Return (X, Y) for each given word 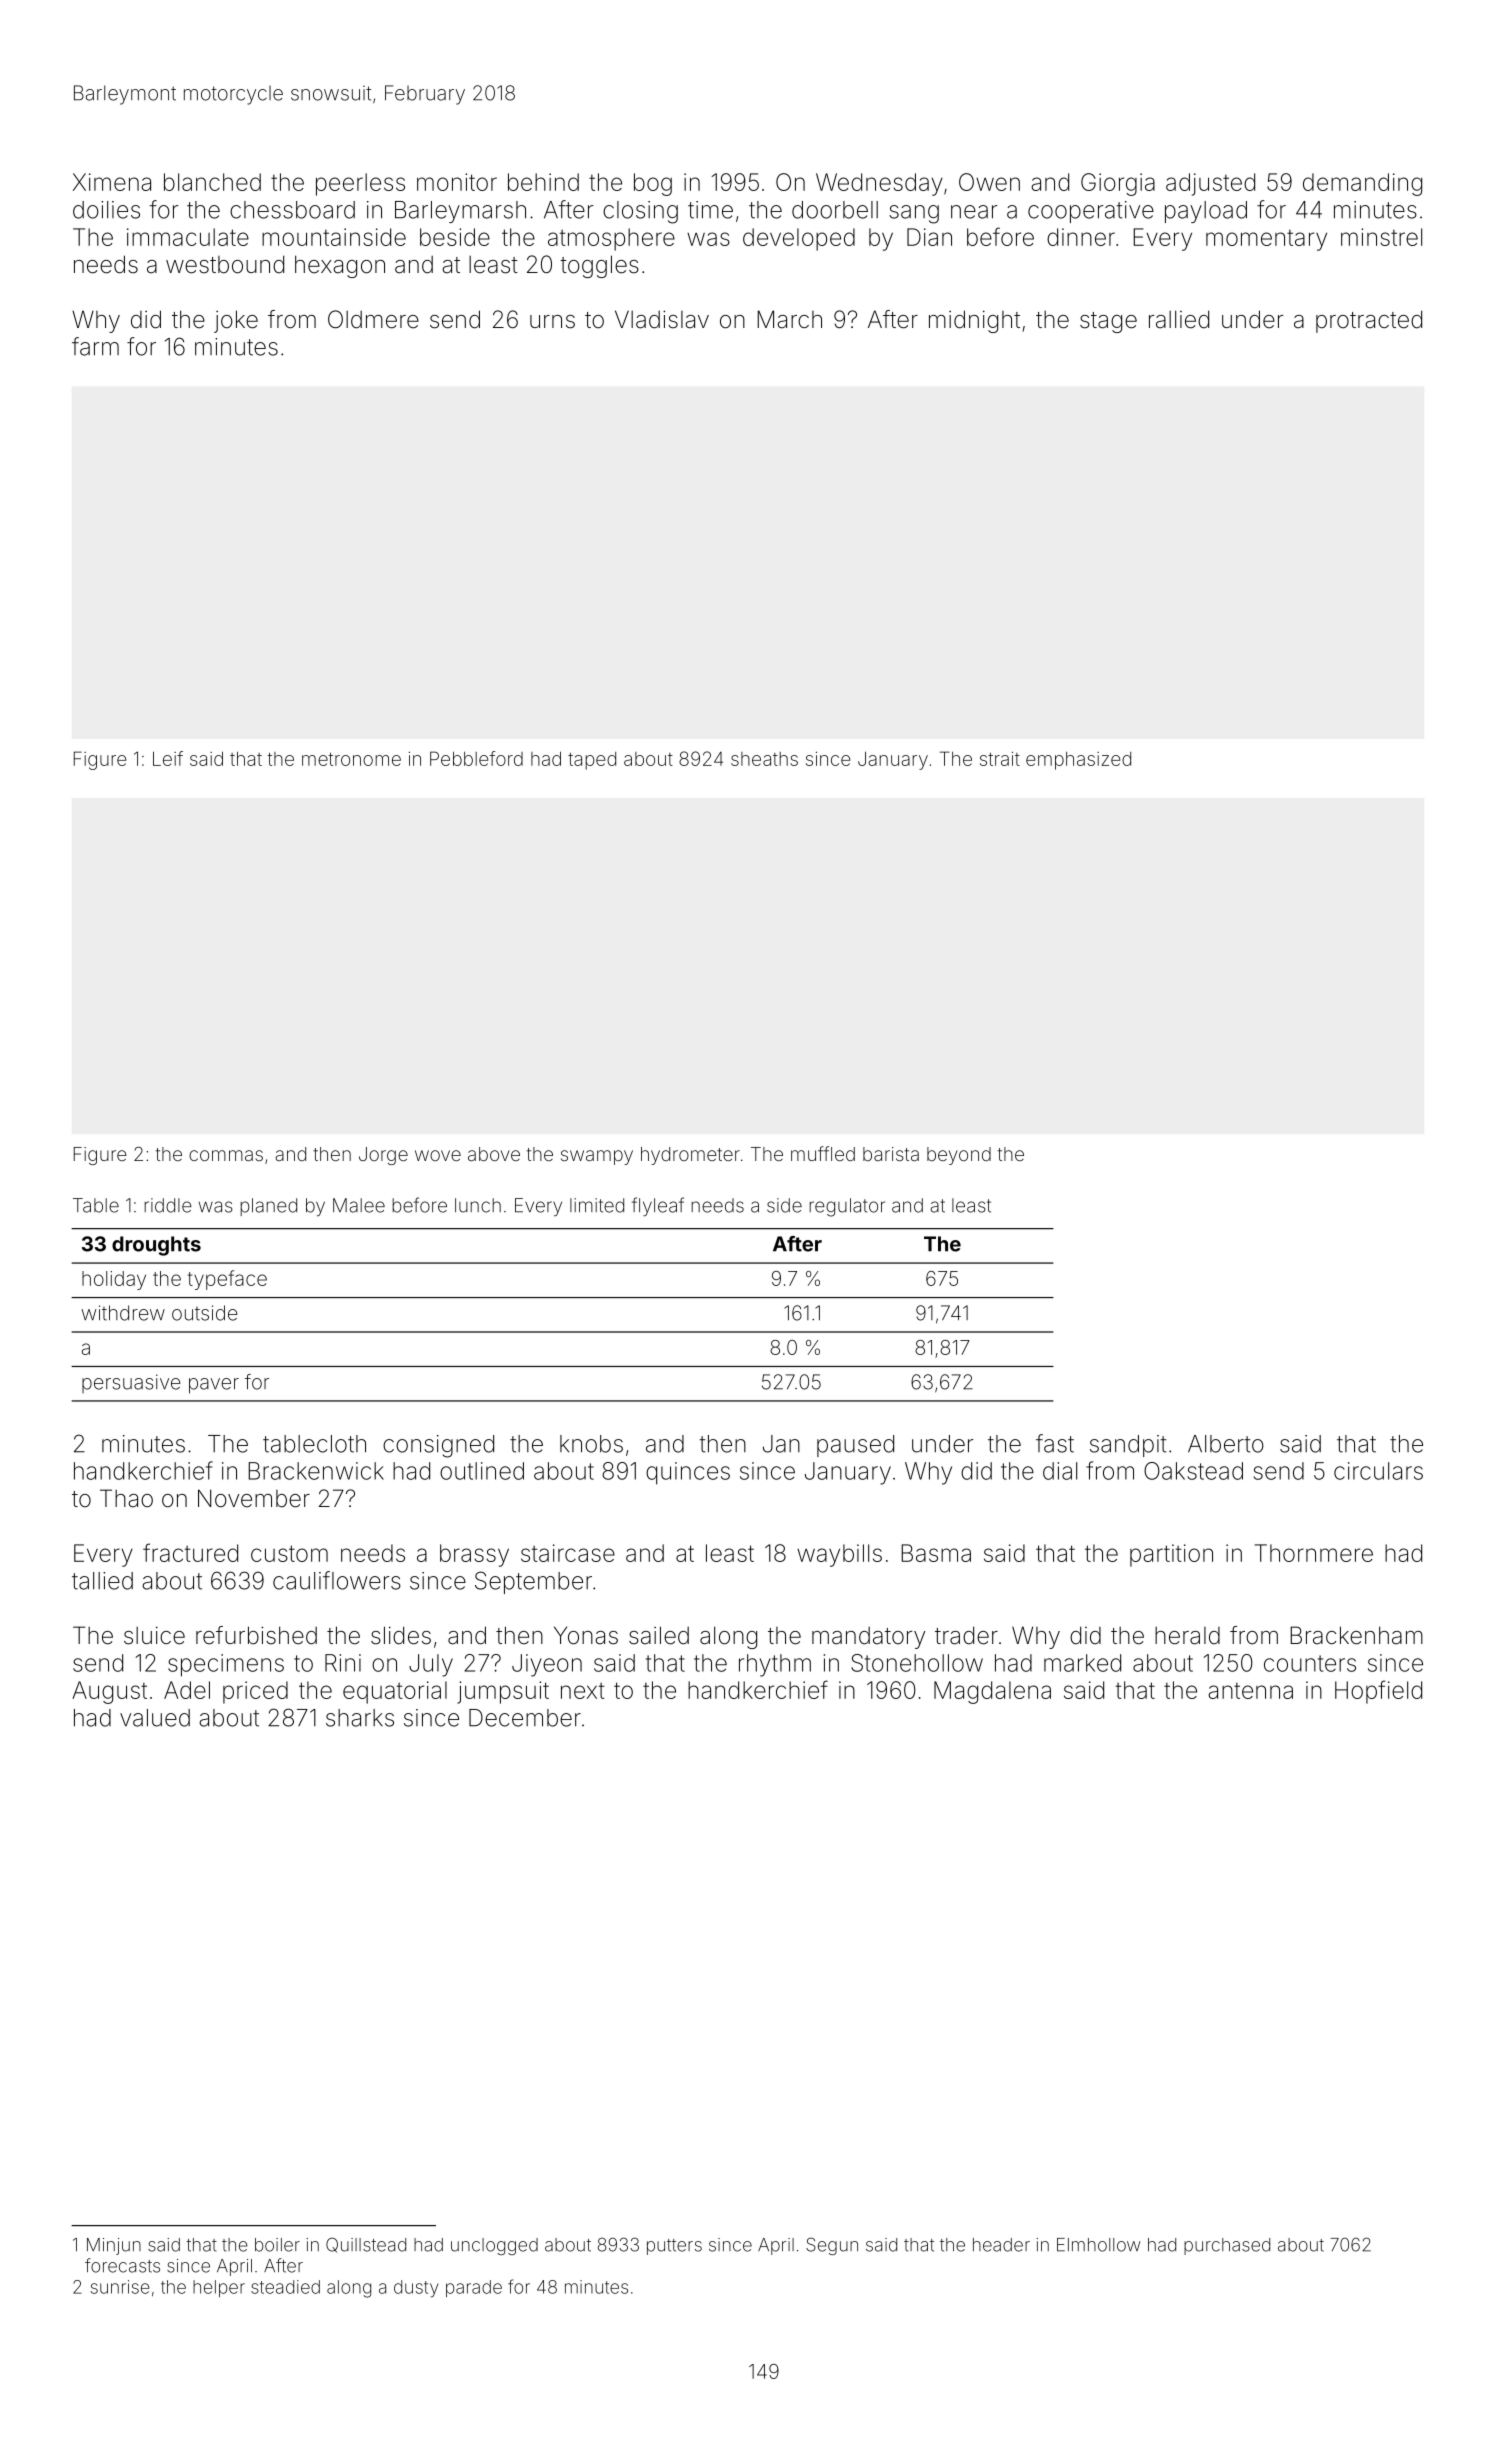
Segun (832, 2246)
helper (219, 2288)
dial (1060, 1471)
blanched (212, 182)
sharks (360, 1718)
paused (855, 1446)
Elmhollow (1098, 2245)
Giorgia (1118, 184)
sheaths (764, 759)
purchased (1227, 2246)
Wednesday (879, 184)
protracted (1369, 321)
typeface (227, 1280)
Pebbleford (476, 758)
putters (674, 2247)
